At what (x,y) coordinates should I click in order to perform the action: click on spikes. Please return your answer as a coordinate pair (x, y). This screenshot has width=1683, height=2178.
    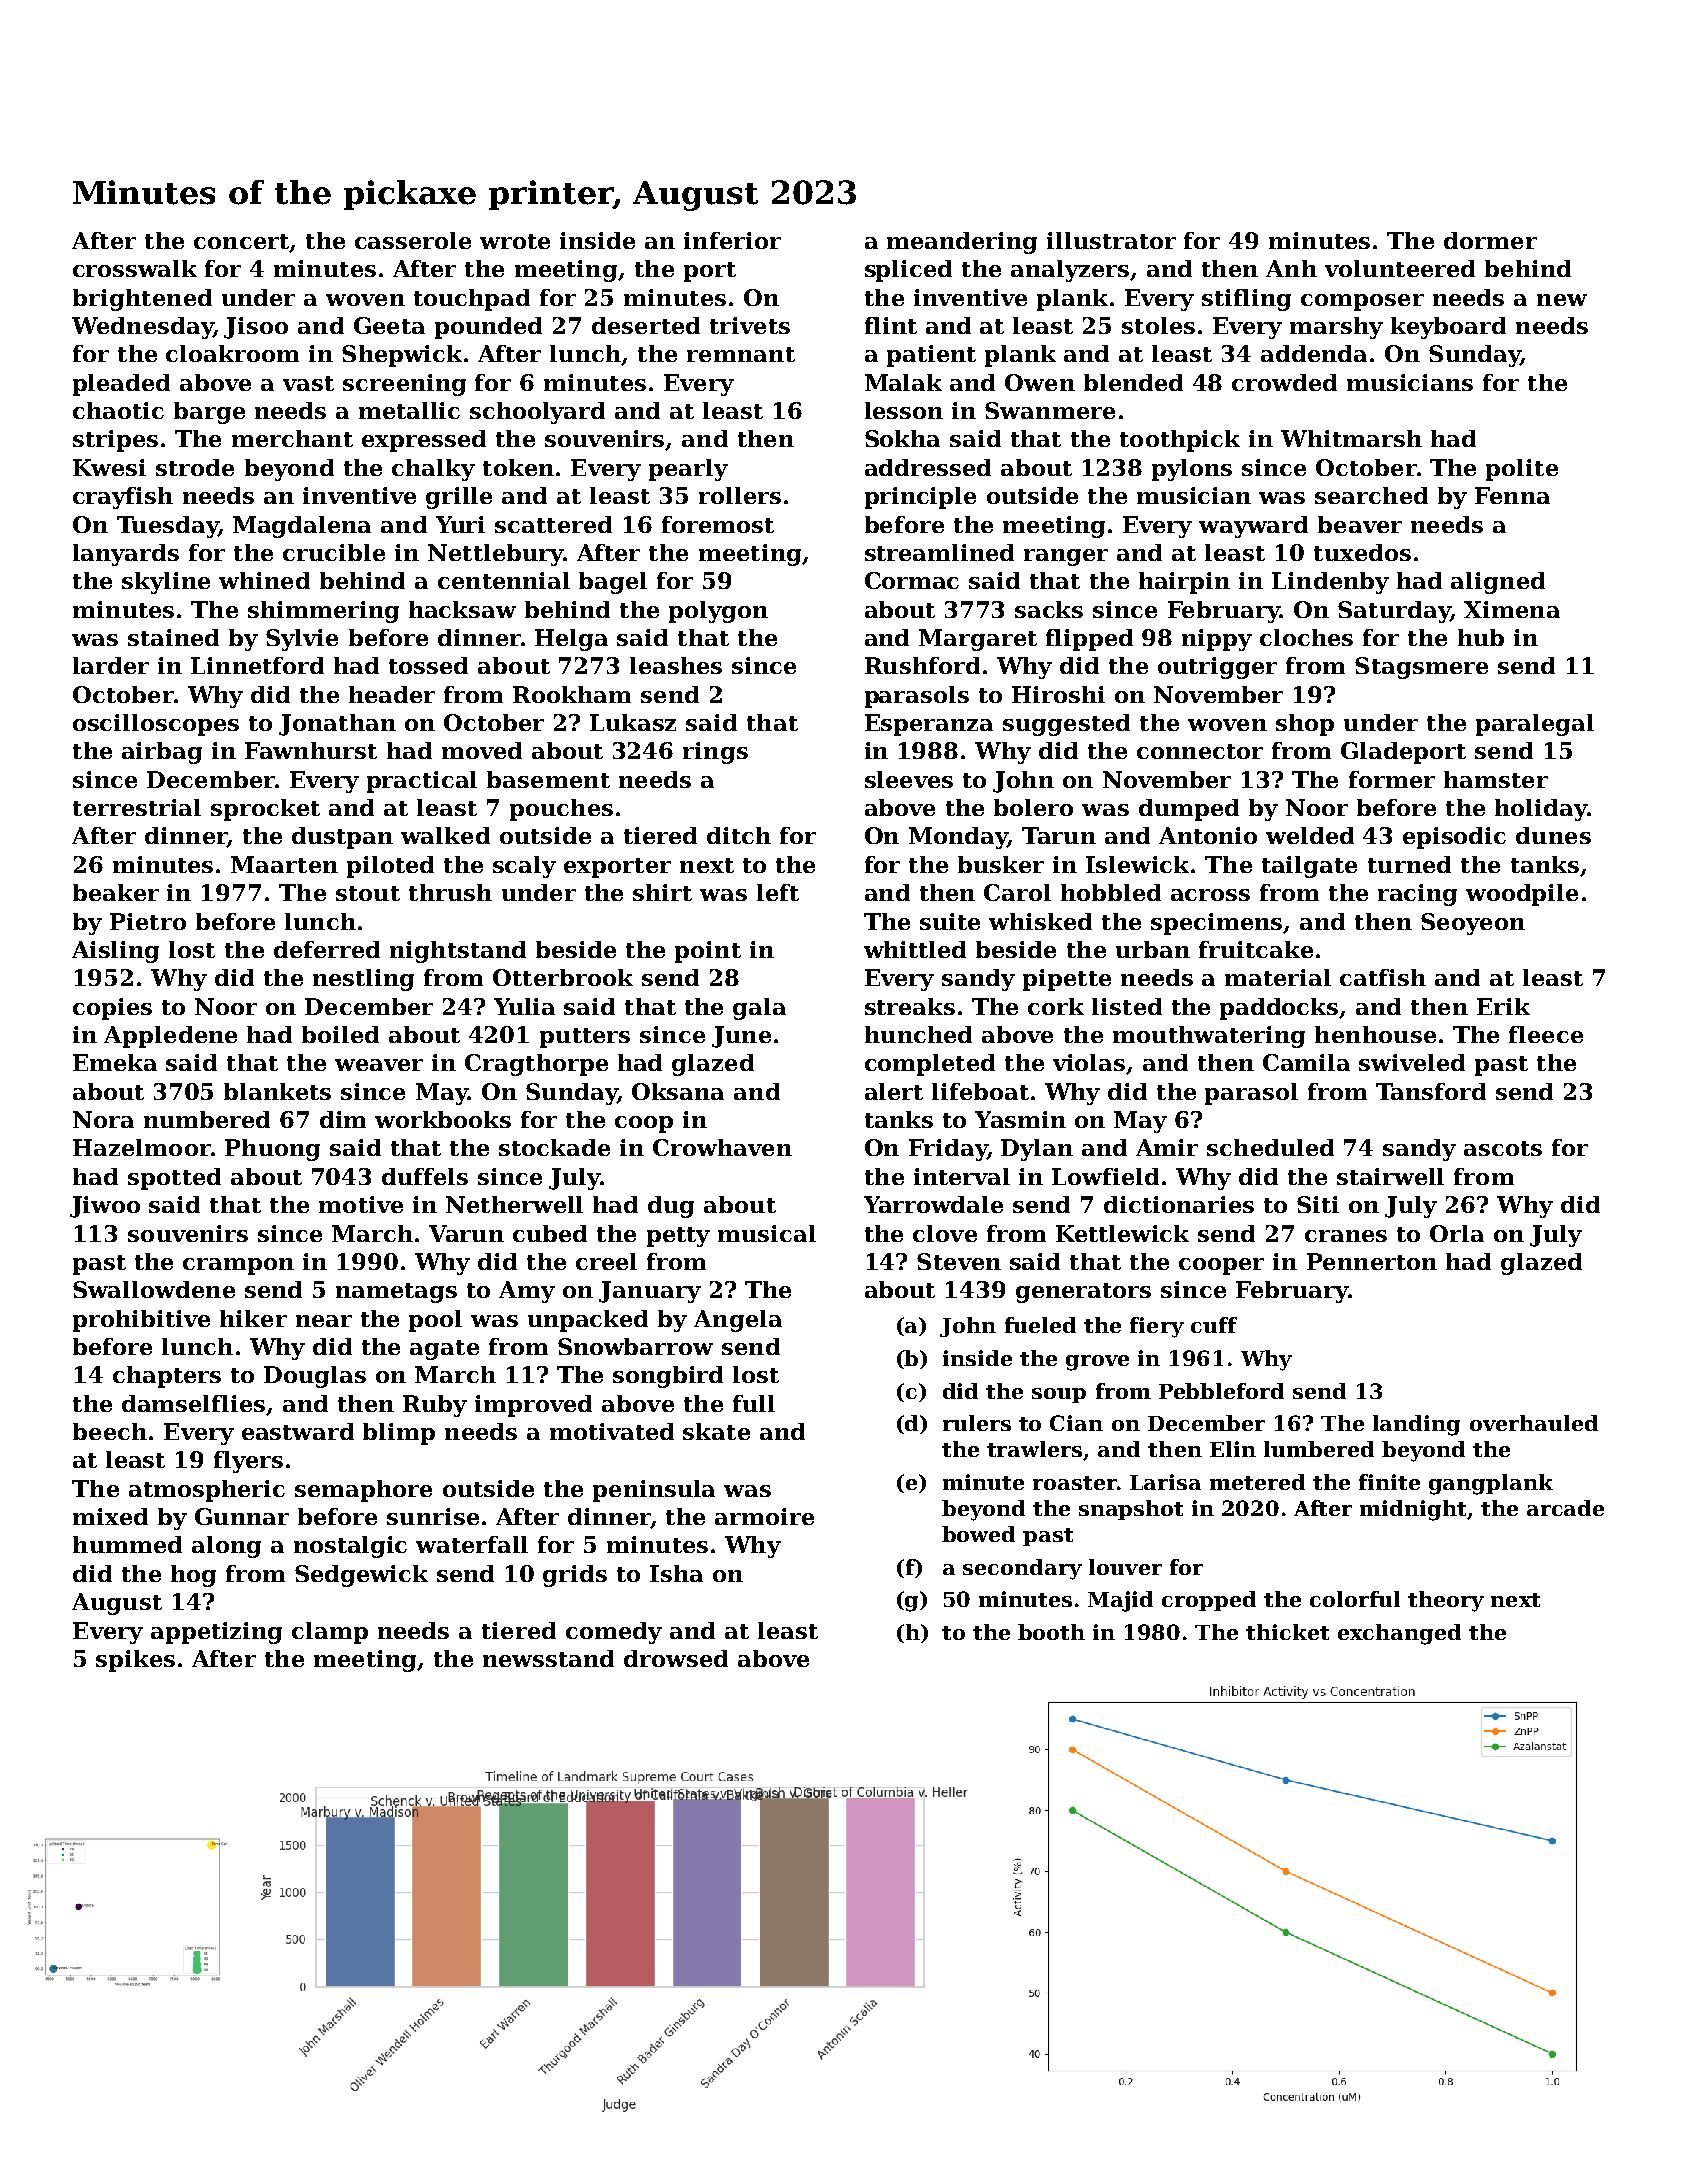
    Looking at the image, I should click on (135, 1661).
